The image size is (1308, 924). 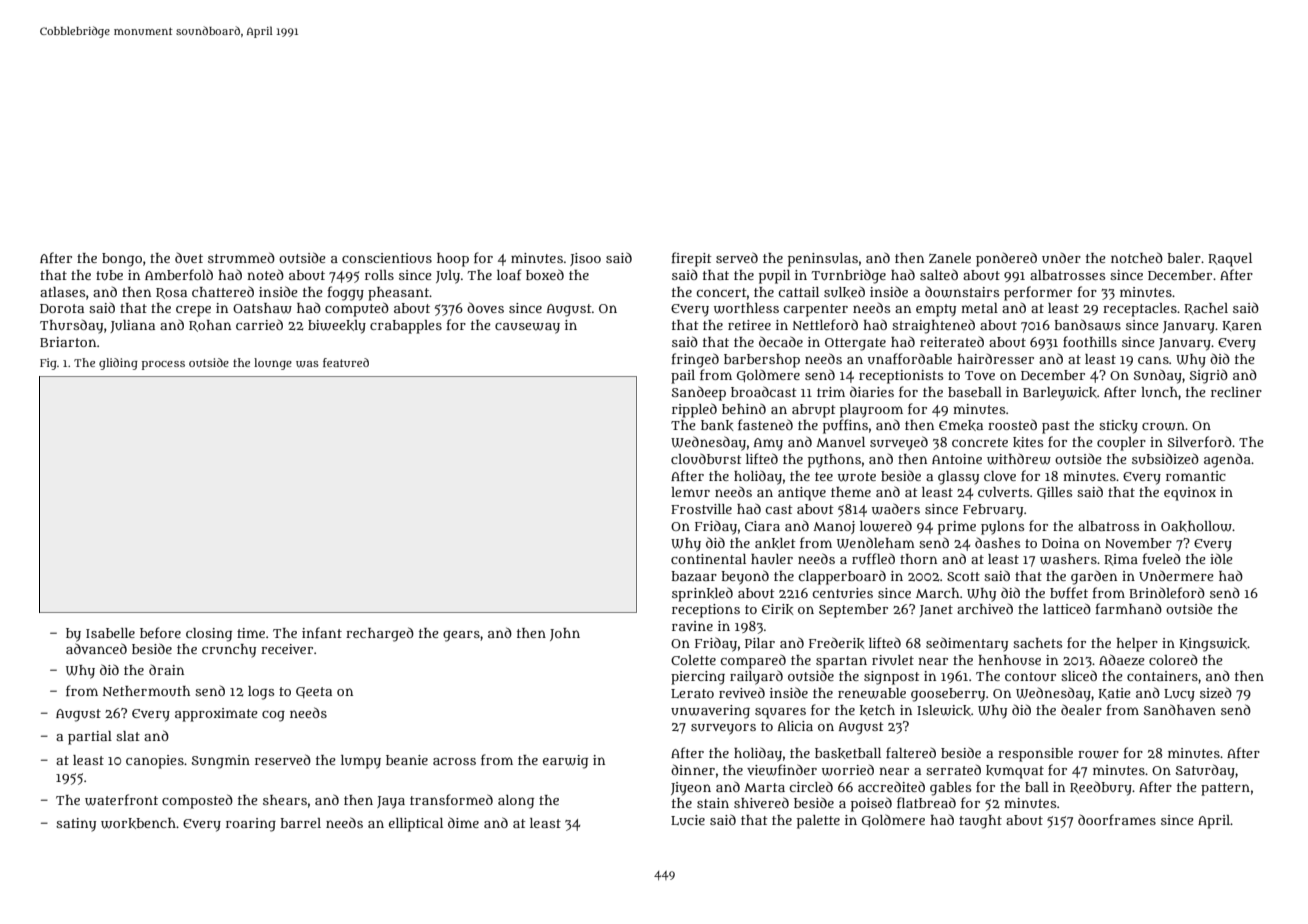 What do you see at coordinates (1190, 494) in the image?
I see `equinox` at bounding box center [1190, 494].
